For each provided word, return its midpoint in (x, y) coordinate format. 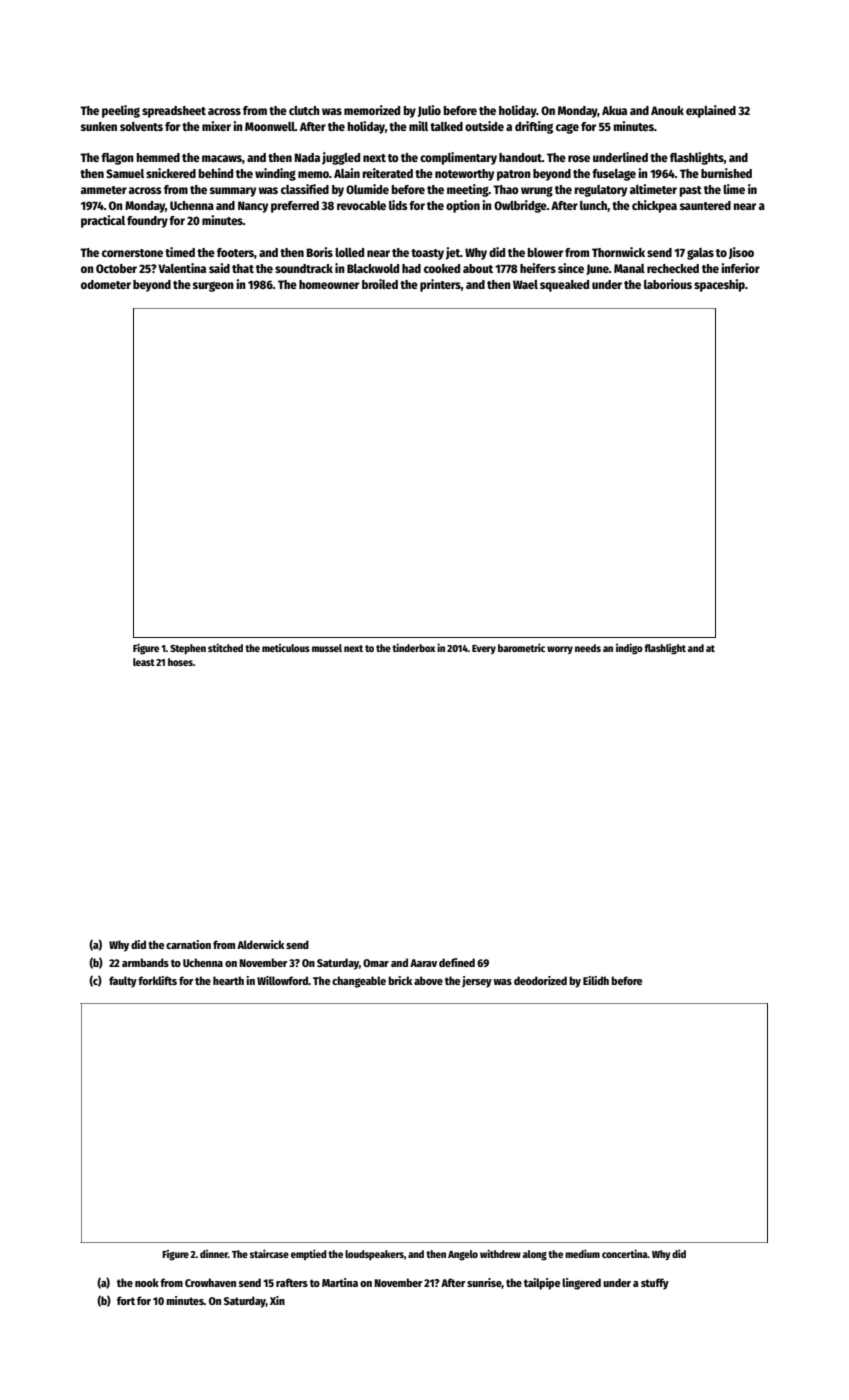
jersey (477, 982)
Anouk (667, 110)
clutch (304, 110)
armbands (145, 962)
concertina (625, 1253)
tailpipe (542, 1284)
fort (126, 1300)
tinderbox (413, 647)
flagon (117, 159)
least (144, 662)
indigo (629, 649)
